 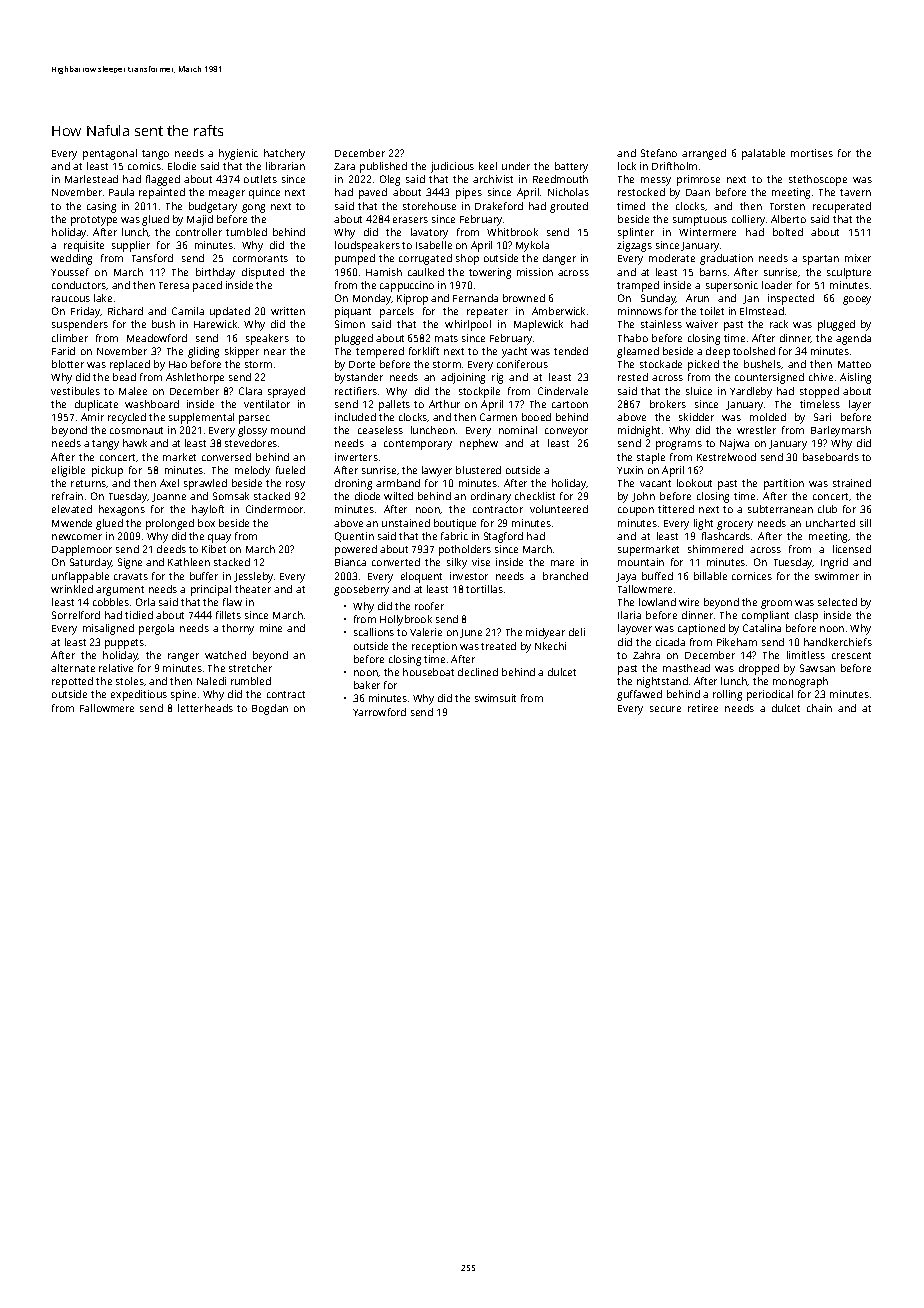 I want to click on flaw, so click(x=232, y=602).
